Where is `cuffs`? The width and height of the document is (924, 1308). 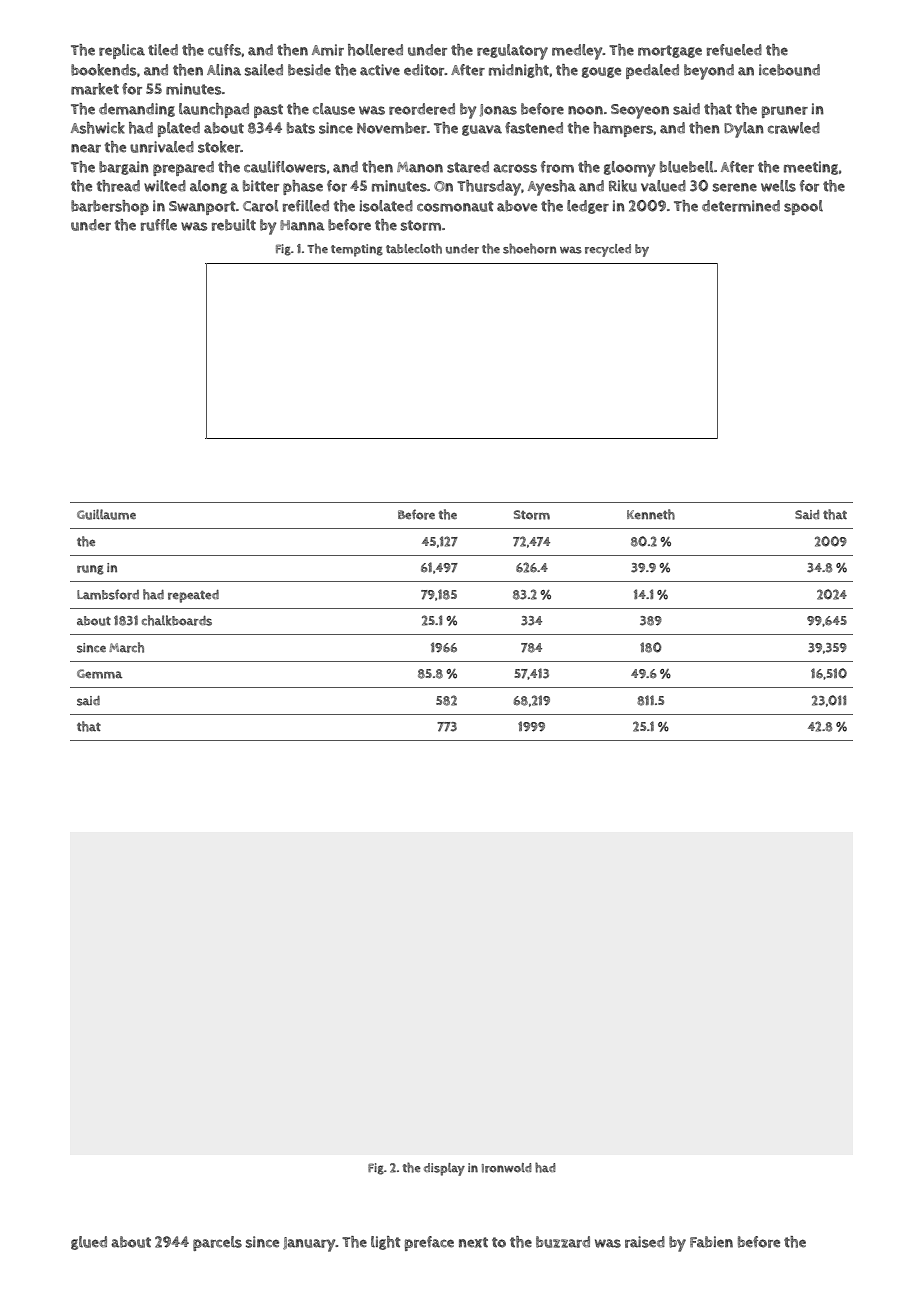 cuffs is located at coordinates (224, 50).
